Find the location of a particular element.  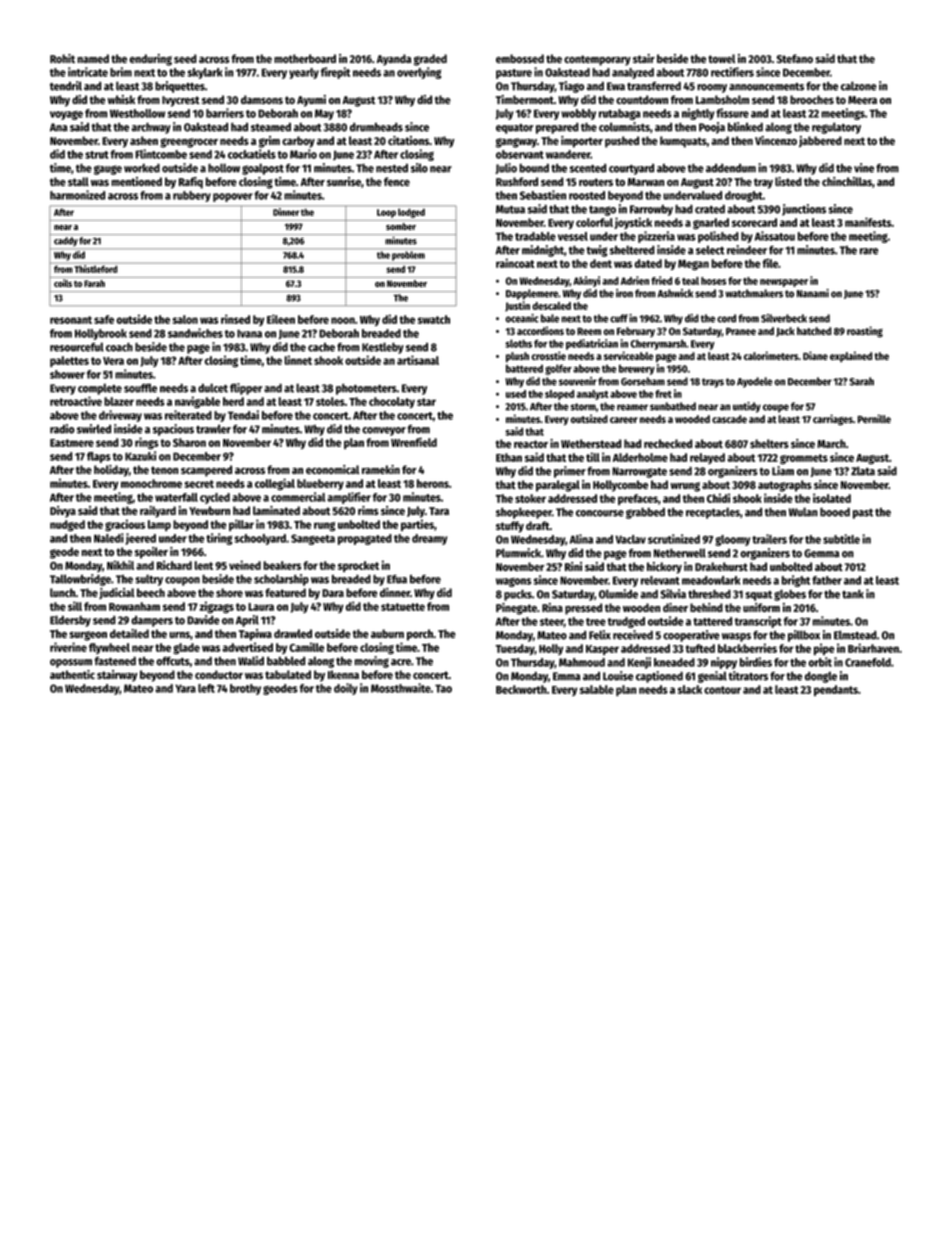

Eileen is located at coordinates (281, 319).
